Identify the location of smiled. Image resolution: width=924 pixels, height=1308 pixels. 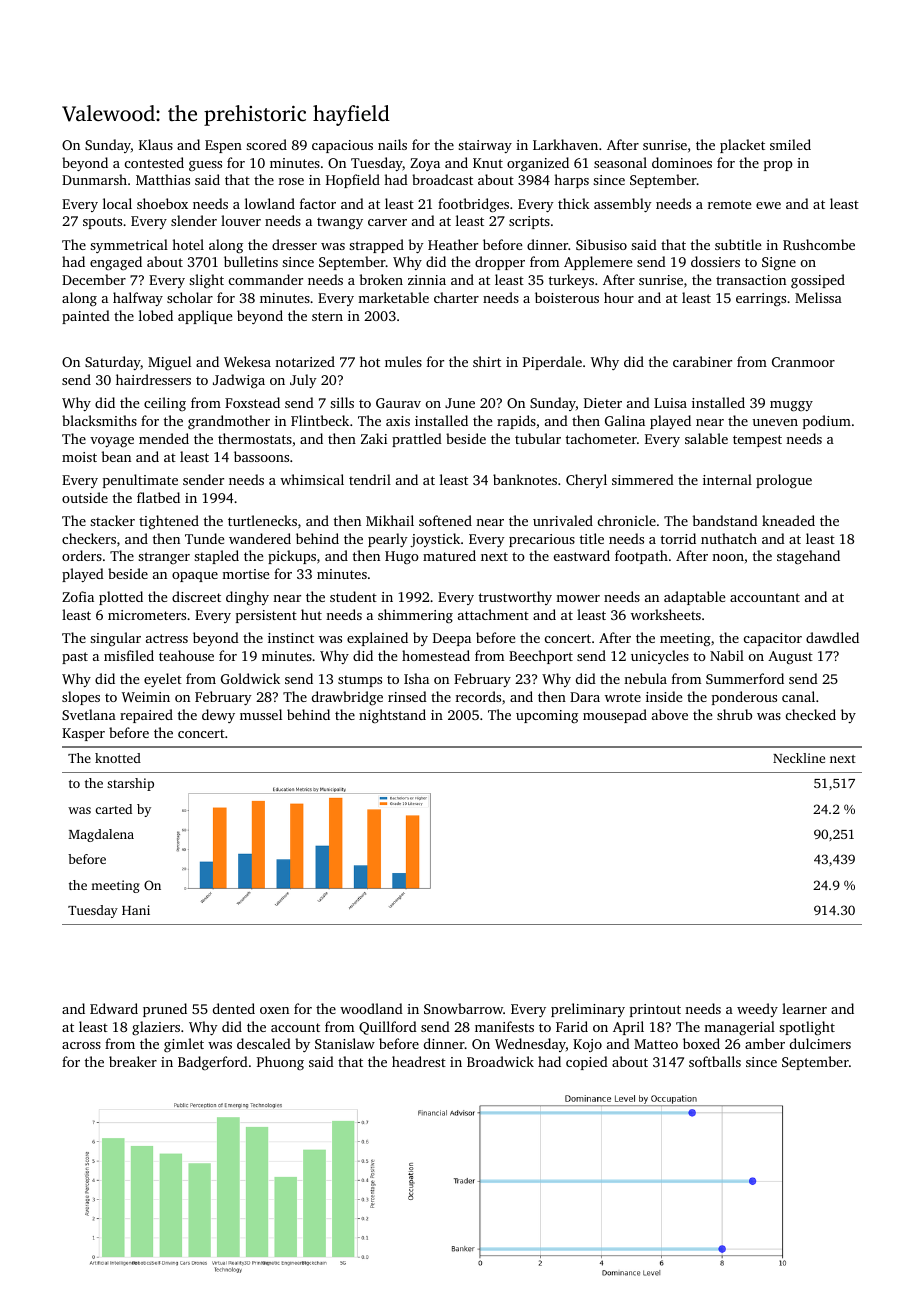
(790, 144).
